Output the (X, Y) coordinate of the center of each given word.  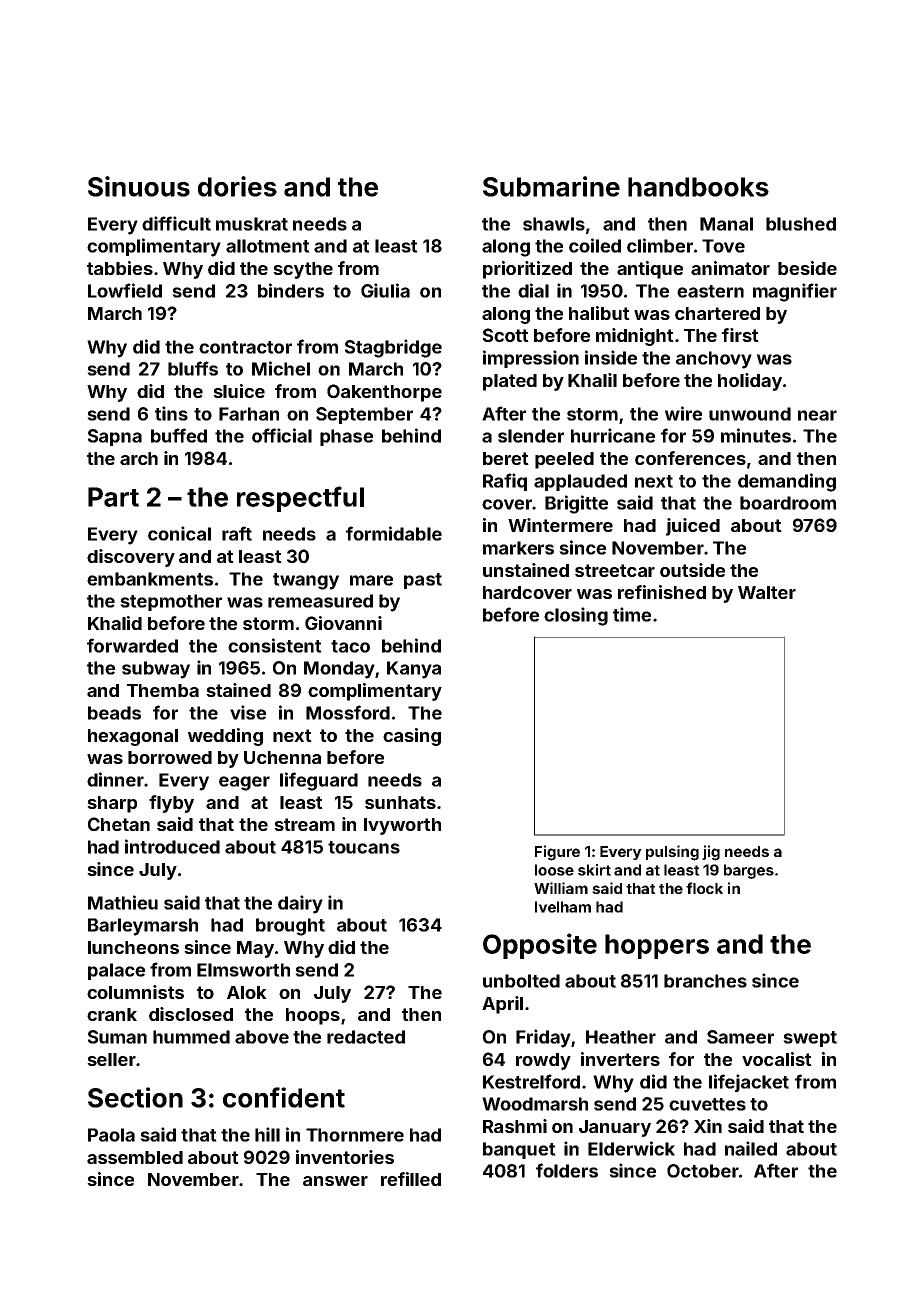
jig (711, 853)
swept (810, 1039)
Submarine (551, 186)
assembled (135, 1157)
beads (114, 713)
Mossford (348, 712)
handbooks (698, 187)
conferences (690, 458)
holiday (750, 382)
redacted (366, 1037)
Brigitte (576, 504)
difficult (176, 223)
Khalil (592, 380)
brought (290, 927)
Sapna (115, 437)
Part (113, 497)
